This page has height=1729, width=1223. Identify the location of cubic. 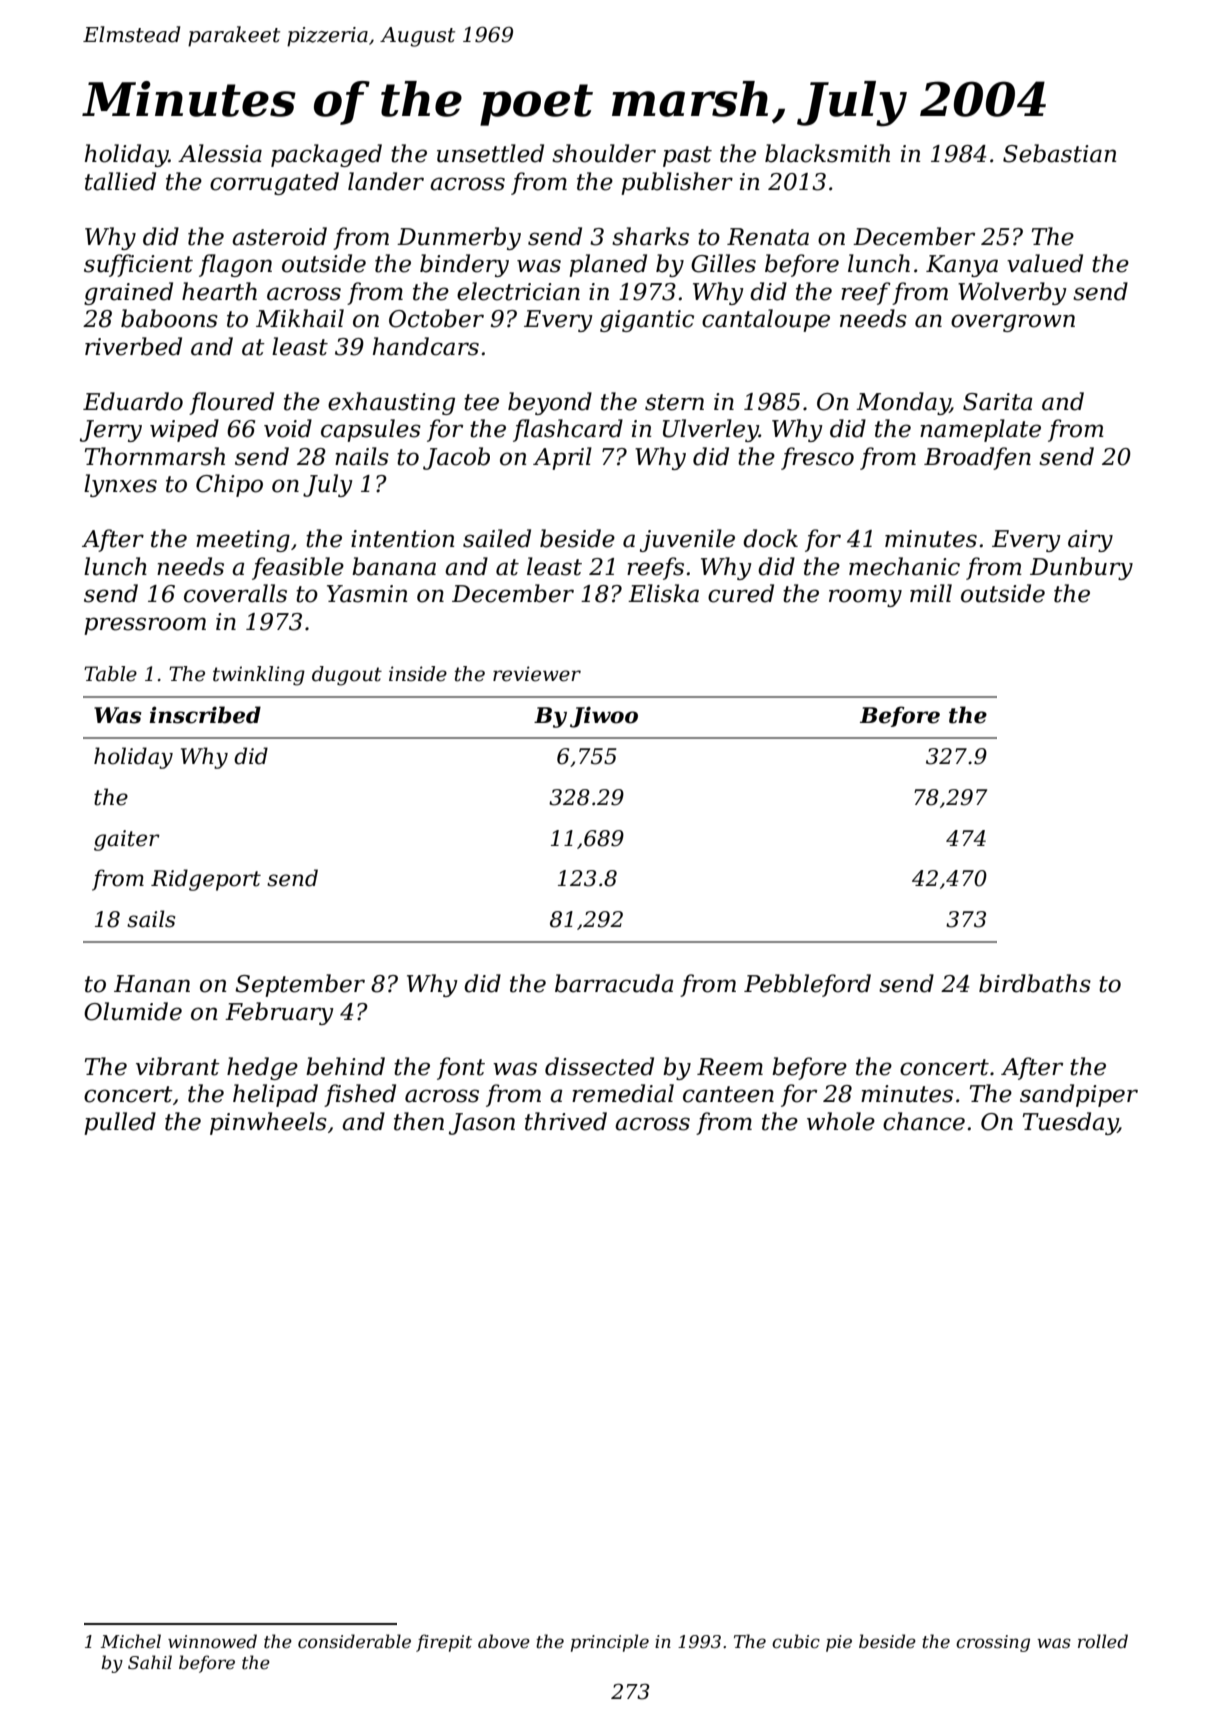
(796, 1641).
